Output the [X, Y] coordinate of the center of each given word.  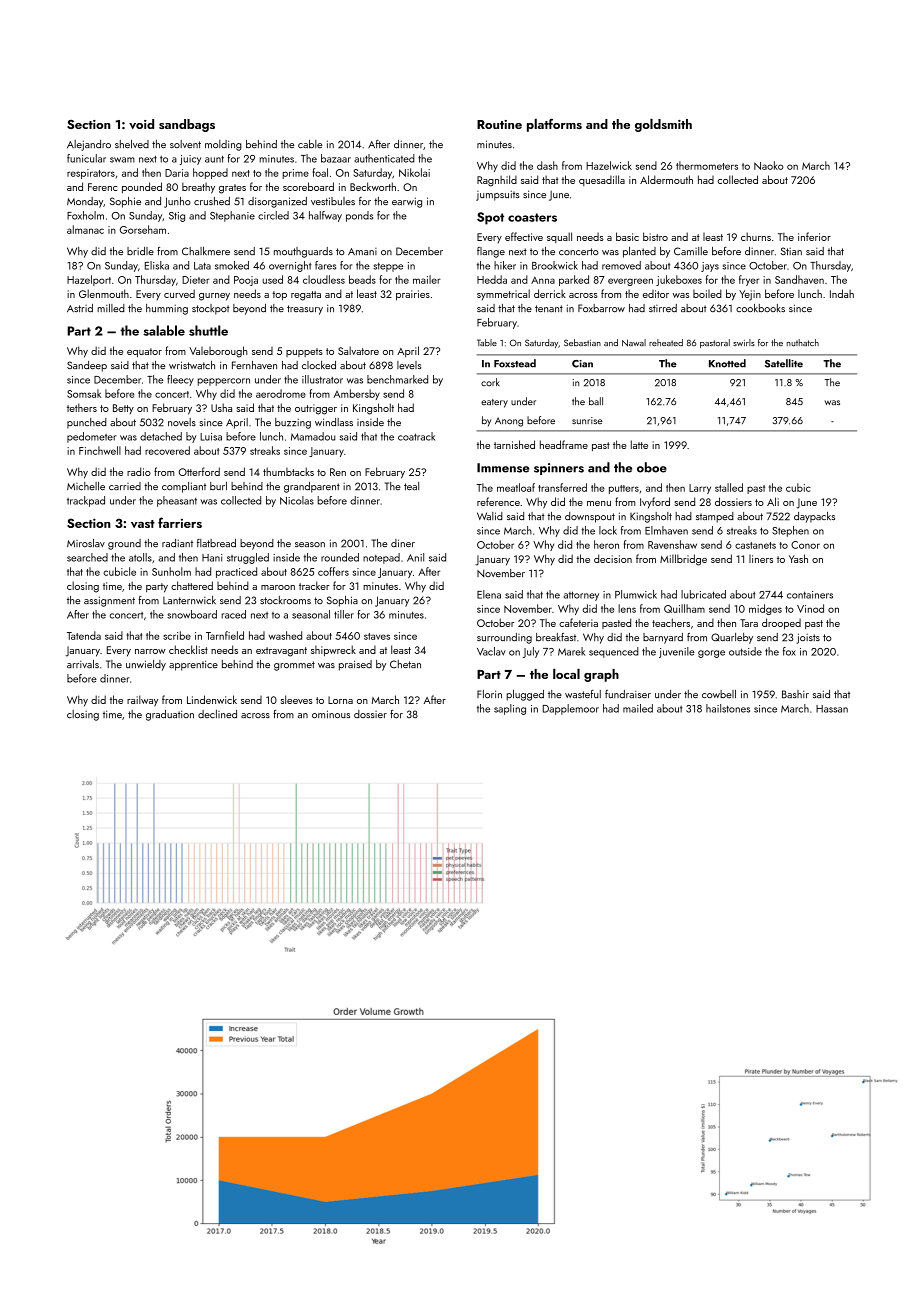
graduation [170, 715]
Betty [123, 409]
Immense [503, 468]
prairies [413, 295]
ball [596, 401]
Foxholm [85, 215]
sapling [510, 709]
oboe [652, 467]
